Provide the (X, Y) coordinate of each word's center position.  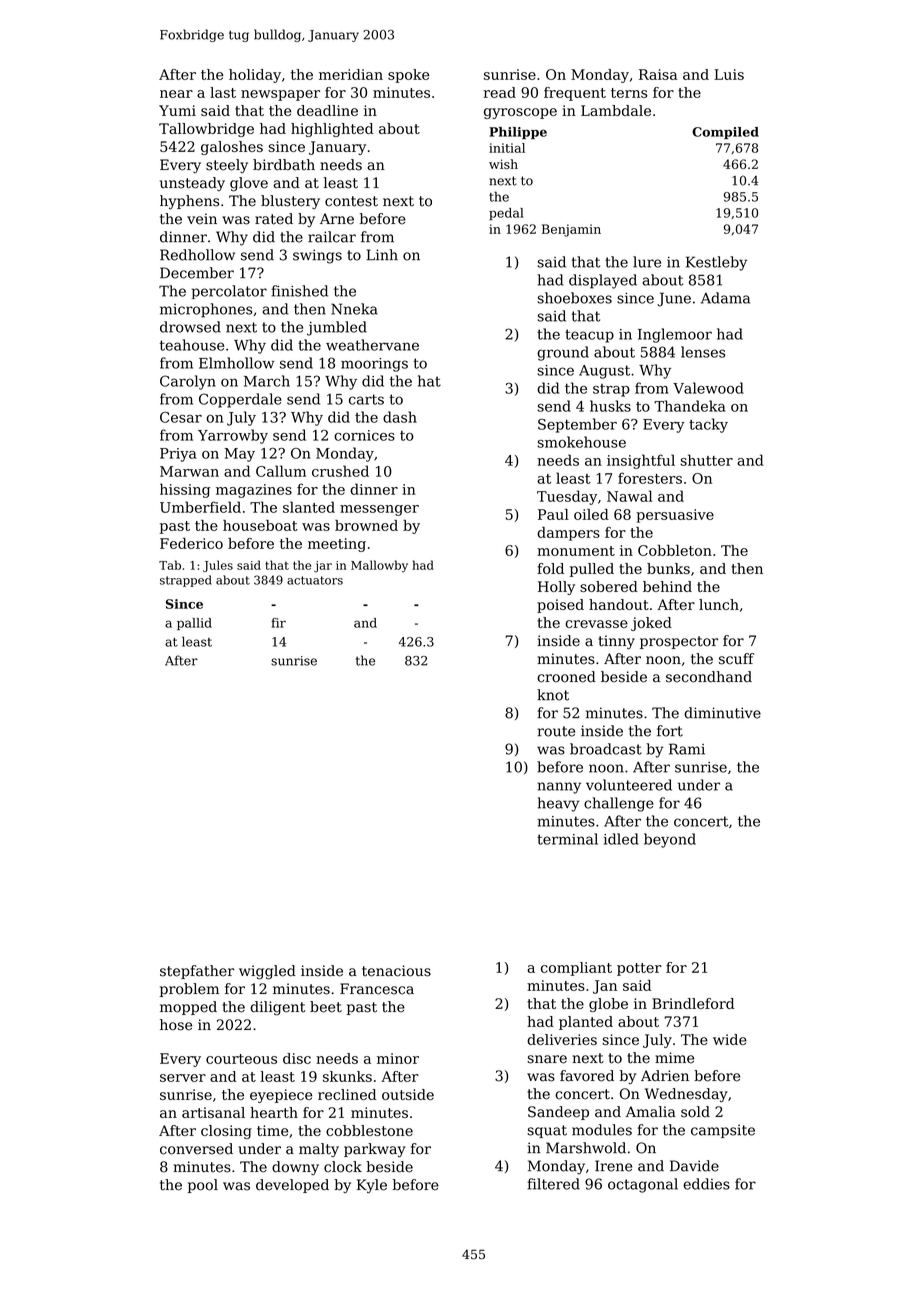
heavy (558, 804)
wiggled (267, 972)
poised (560, 606)
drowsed (190, 327)
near (176, 94)
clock (343, 1167)
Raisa (658, 74)
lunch (719, 604)
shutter (706, 460)
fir (278, 623)
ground (563, 353)
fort (670, 731)
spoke (408, 76)
